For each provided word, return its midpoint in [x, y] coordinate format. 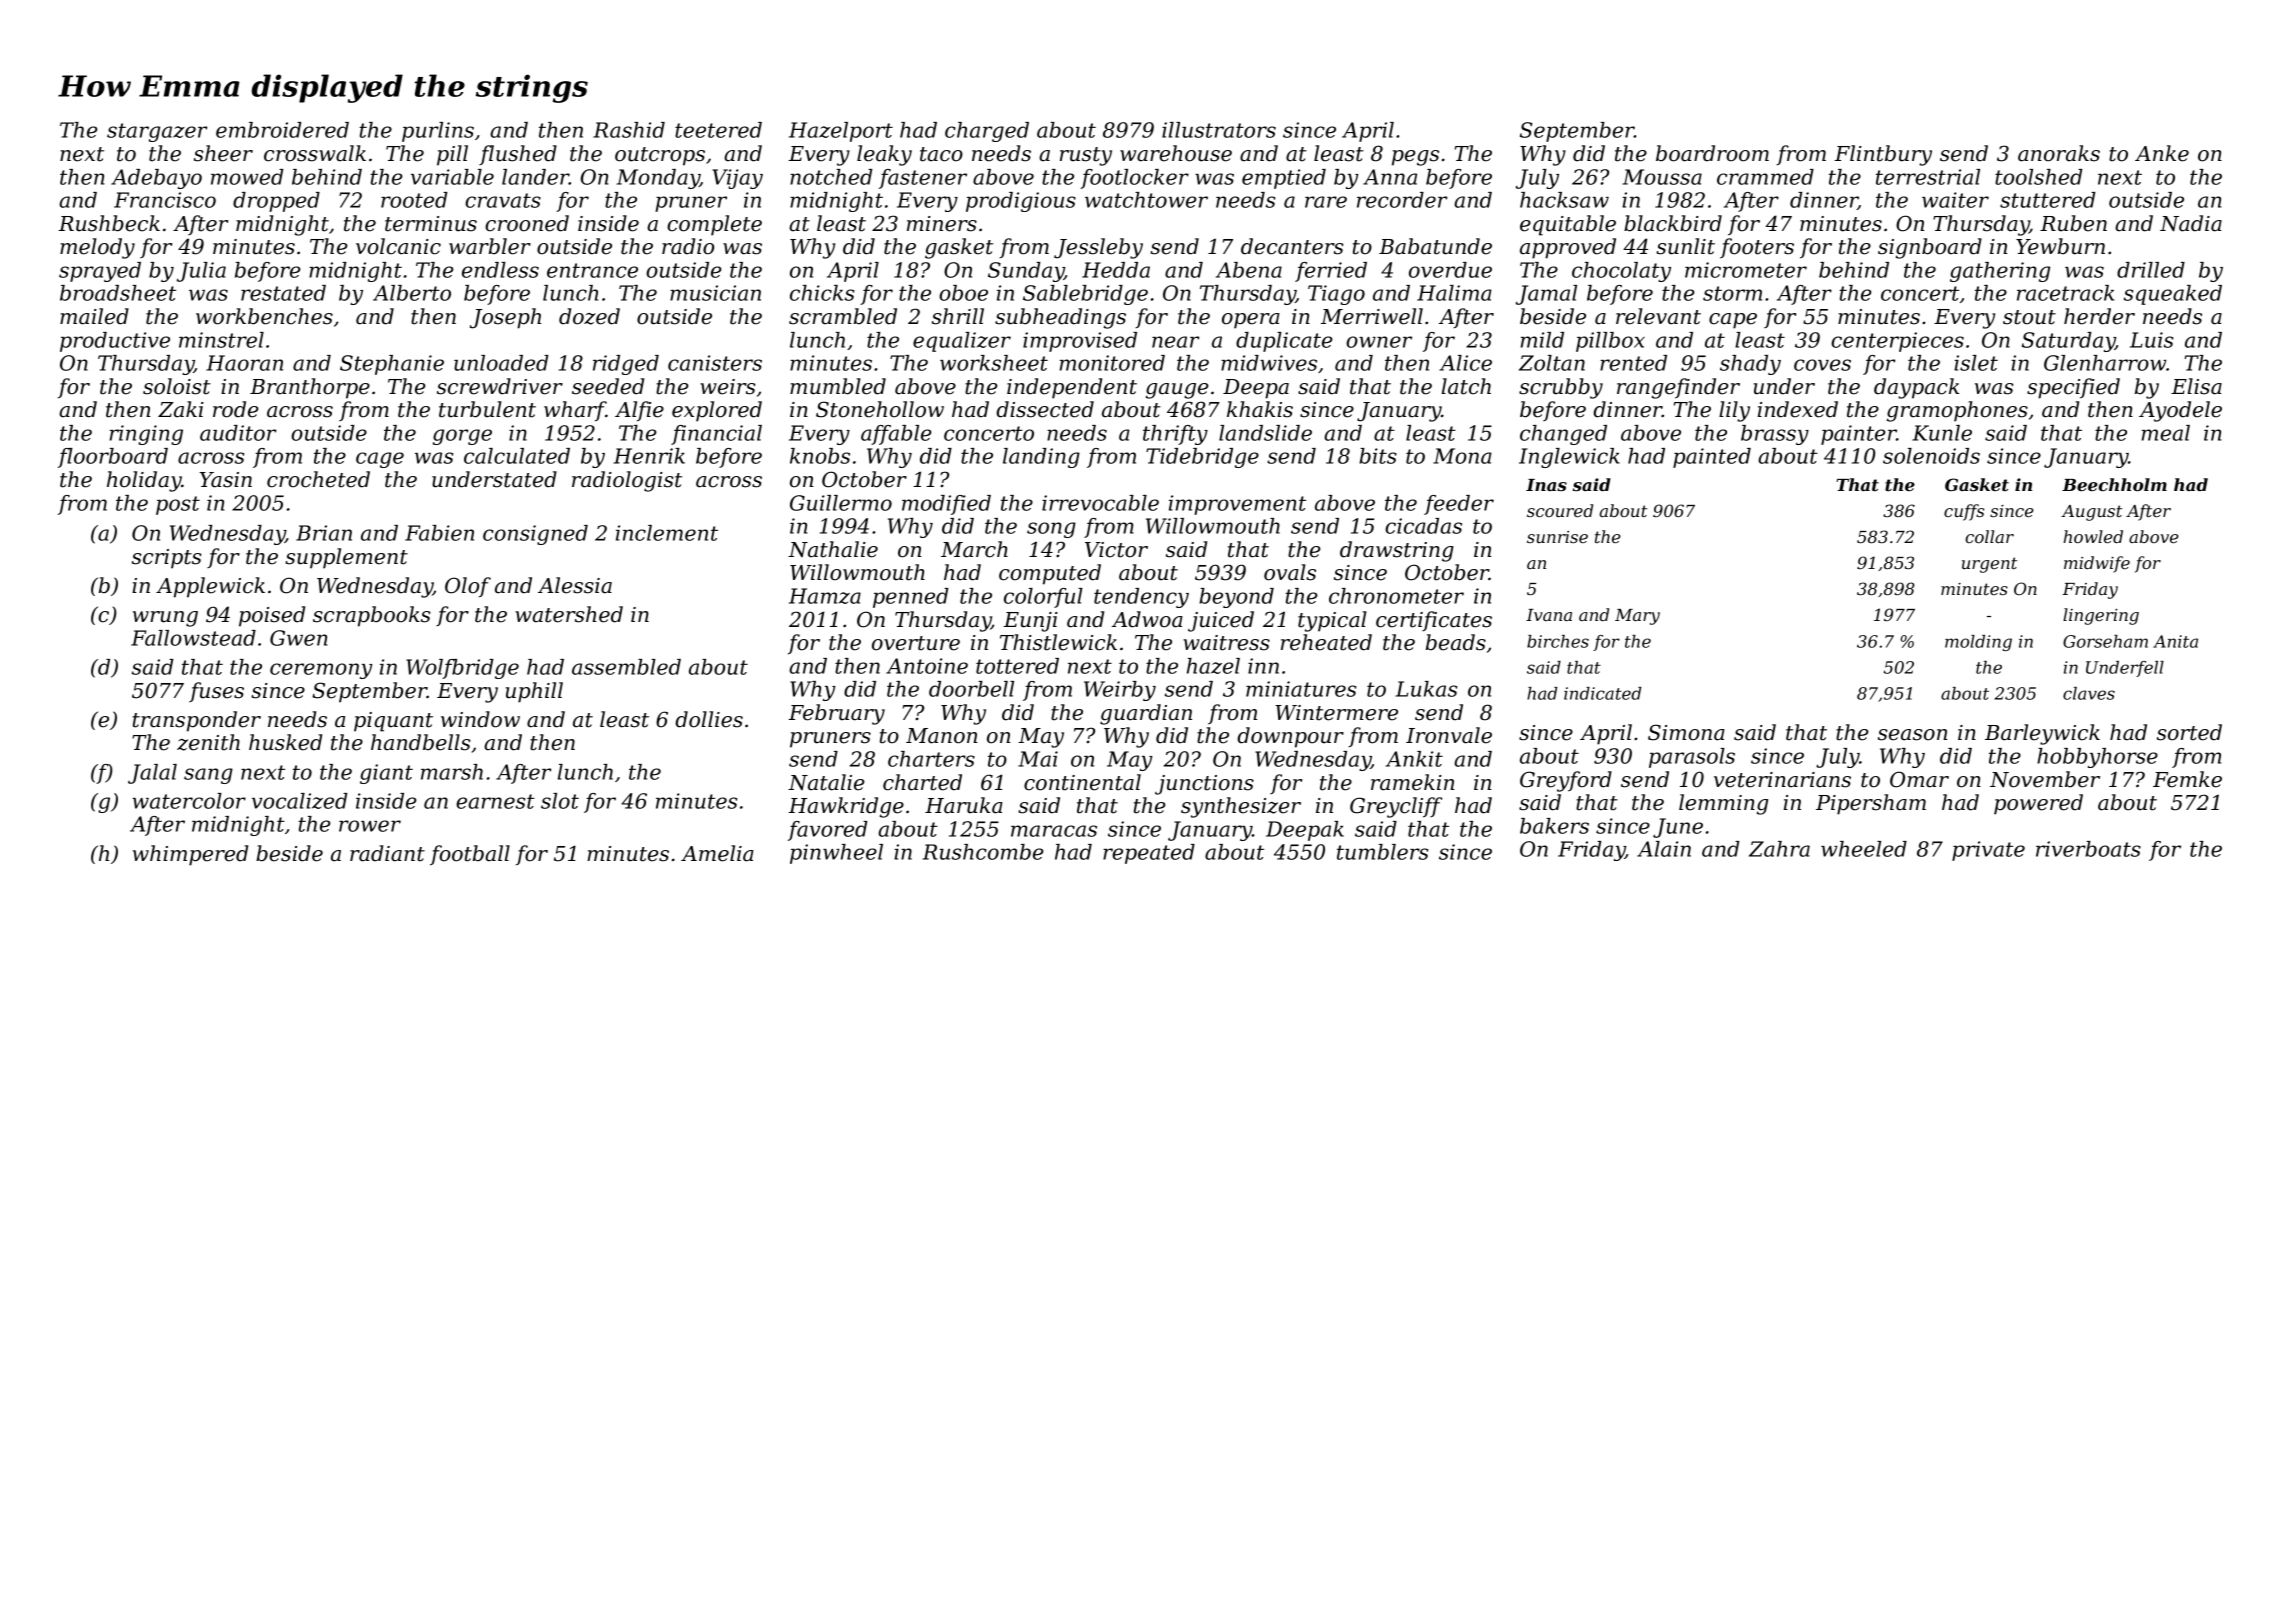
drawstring [1397, 551]
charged [987, 132]
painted [1712, 458]
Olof [468, 587]
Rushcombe [983, 852]
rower [370, 826]
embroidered [282, 130]
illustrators [1219, 130]
